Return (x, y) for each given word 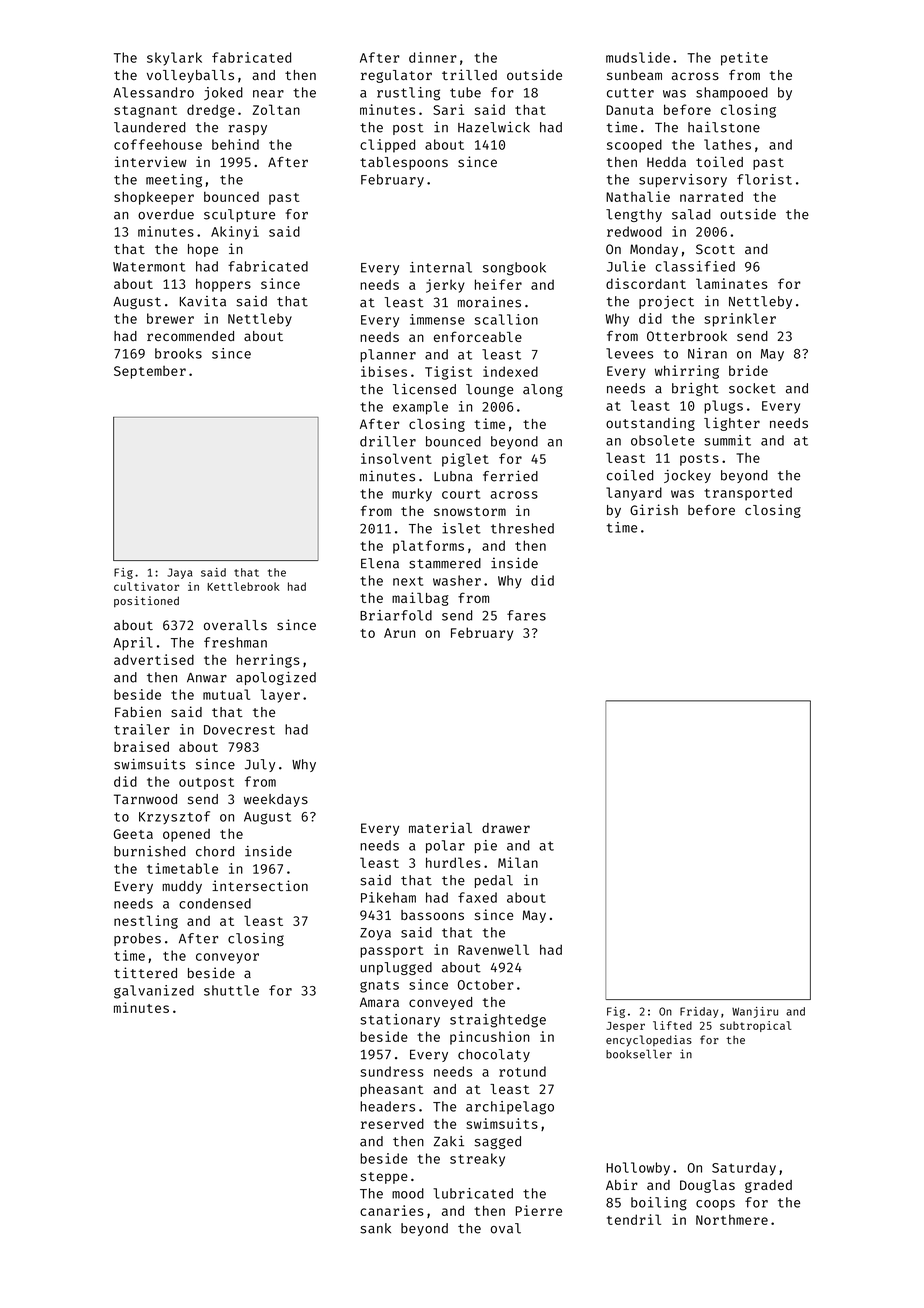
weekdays (276, 800)
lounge (489, 390)
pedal (494, 881)
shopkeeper (154, 198)
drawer (506, 828)
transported (748, 494)
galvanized (154, 992)
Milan (518, 862)
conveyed (440, 1003)
